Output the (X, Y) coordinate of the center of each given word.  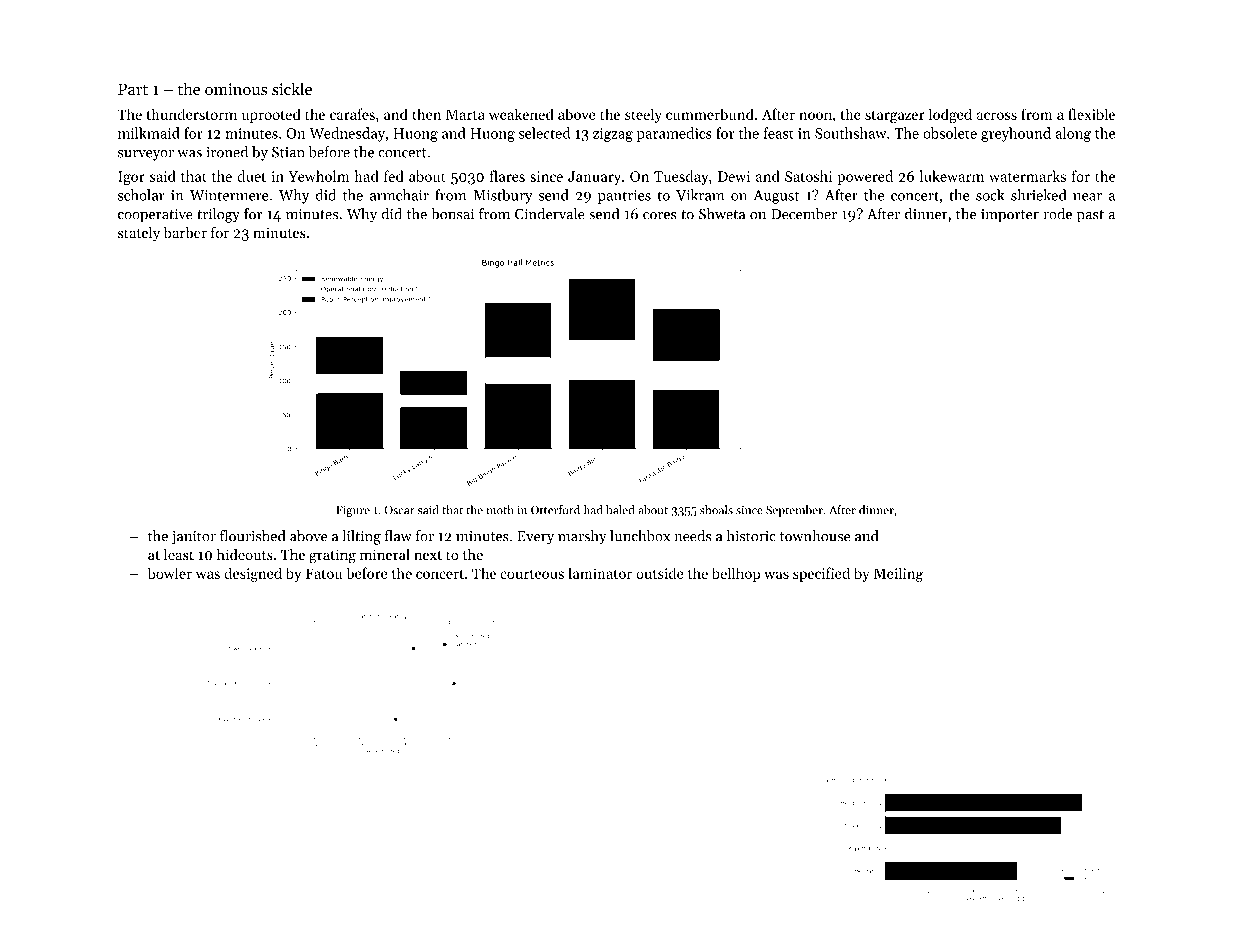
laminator (600, 573)
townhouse (815, 536)
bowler (170, 573)
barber (185, 232)
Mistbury (503, 196)
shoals (716, 510)
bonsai (452, 214)
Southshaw (851, 133)
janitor (193, 538)
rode (1057, 214)
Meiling (898, 574)
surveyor (146, 155)
